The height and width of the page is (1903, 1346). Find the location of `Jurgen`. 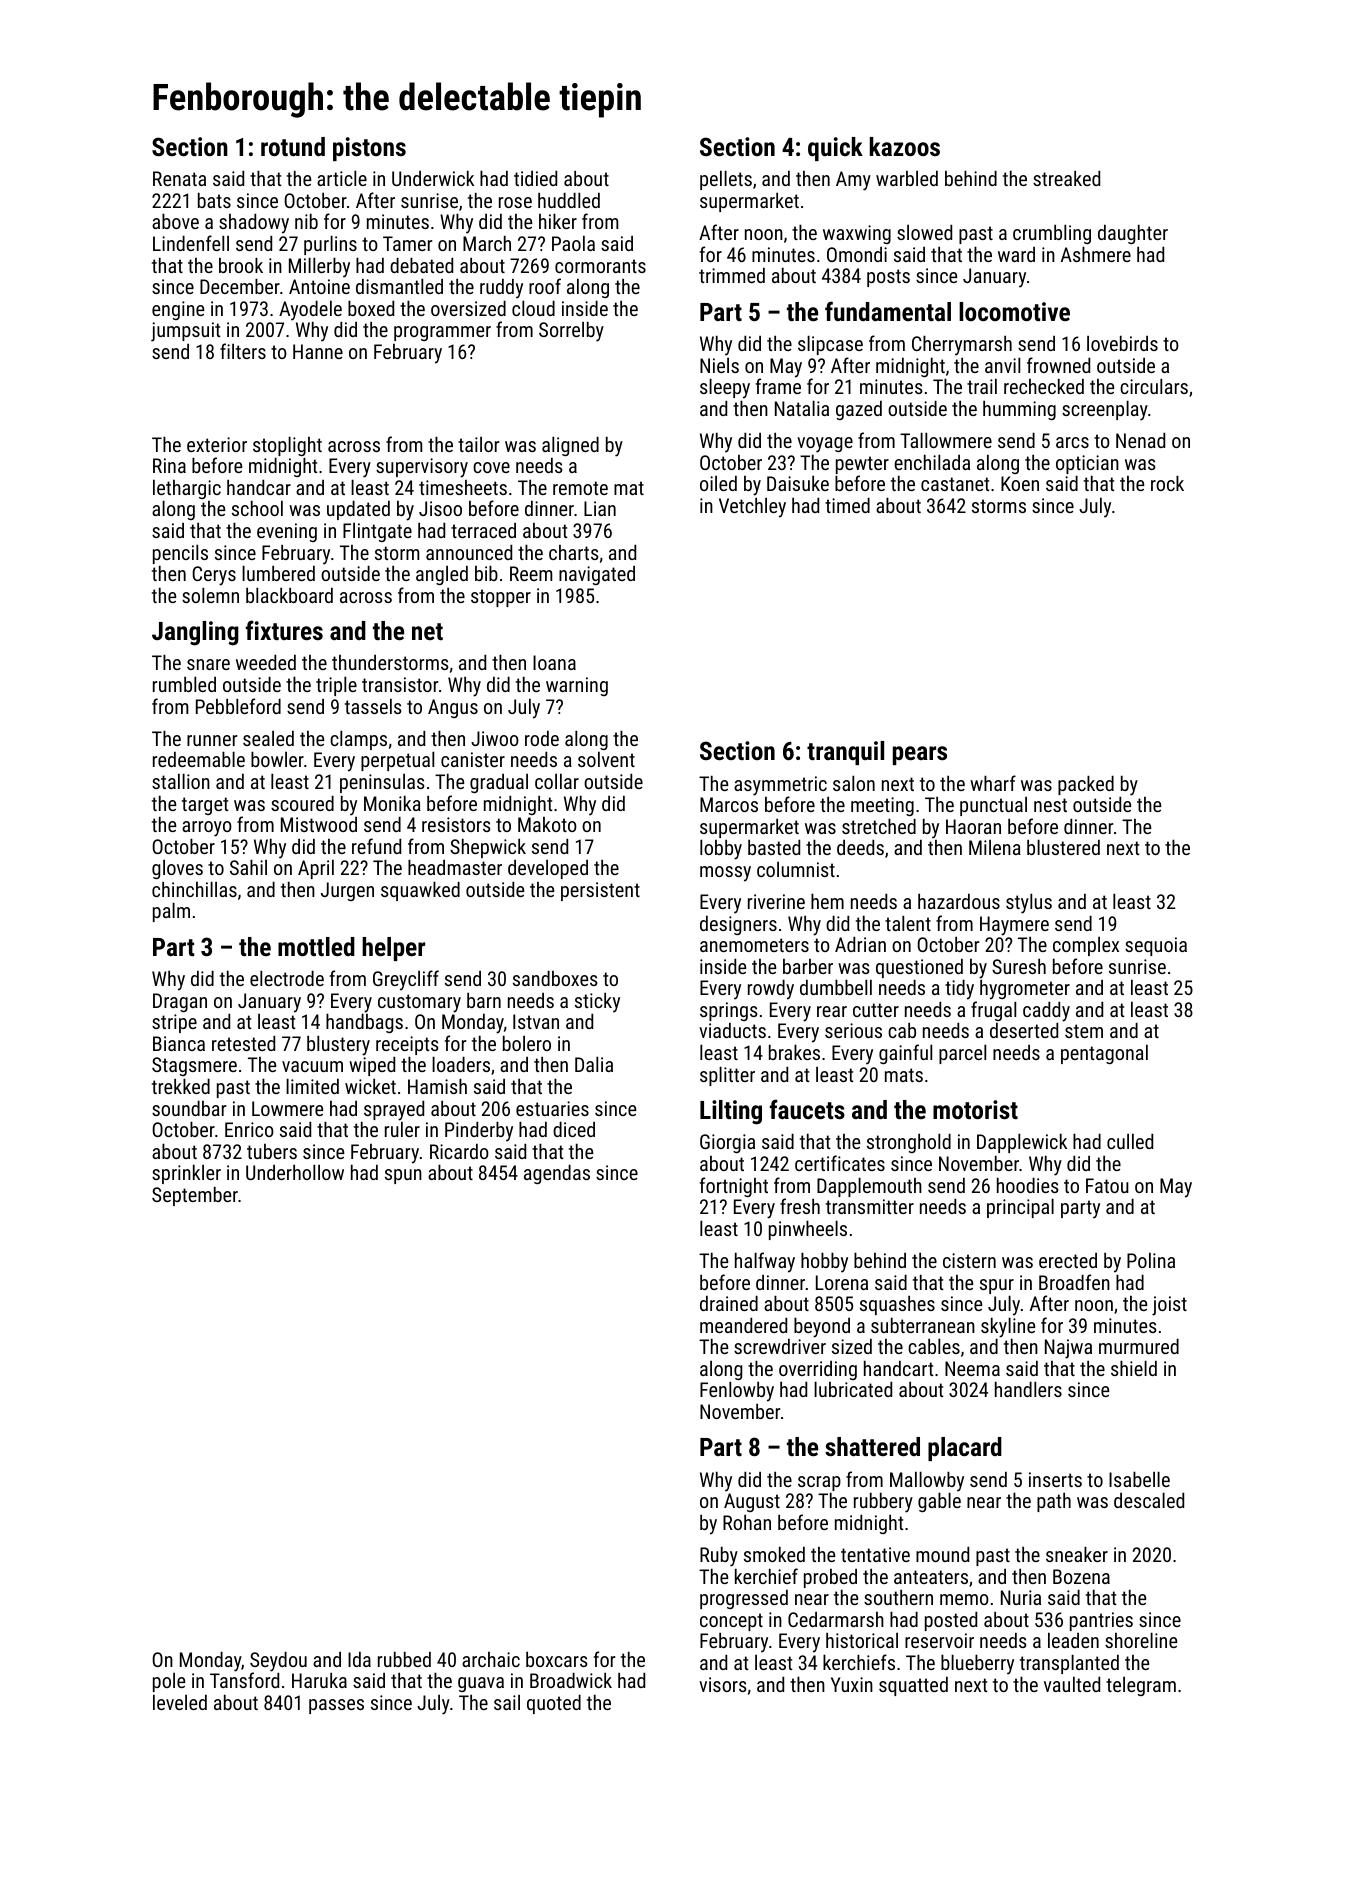

Jurgen is located at coordinates (347, 891).
